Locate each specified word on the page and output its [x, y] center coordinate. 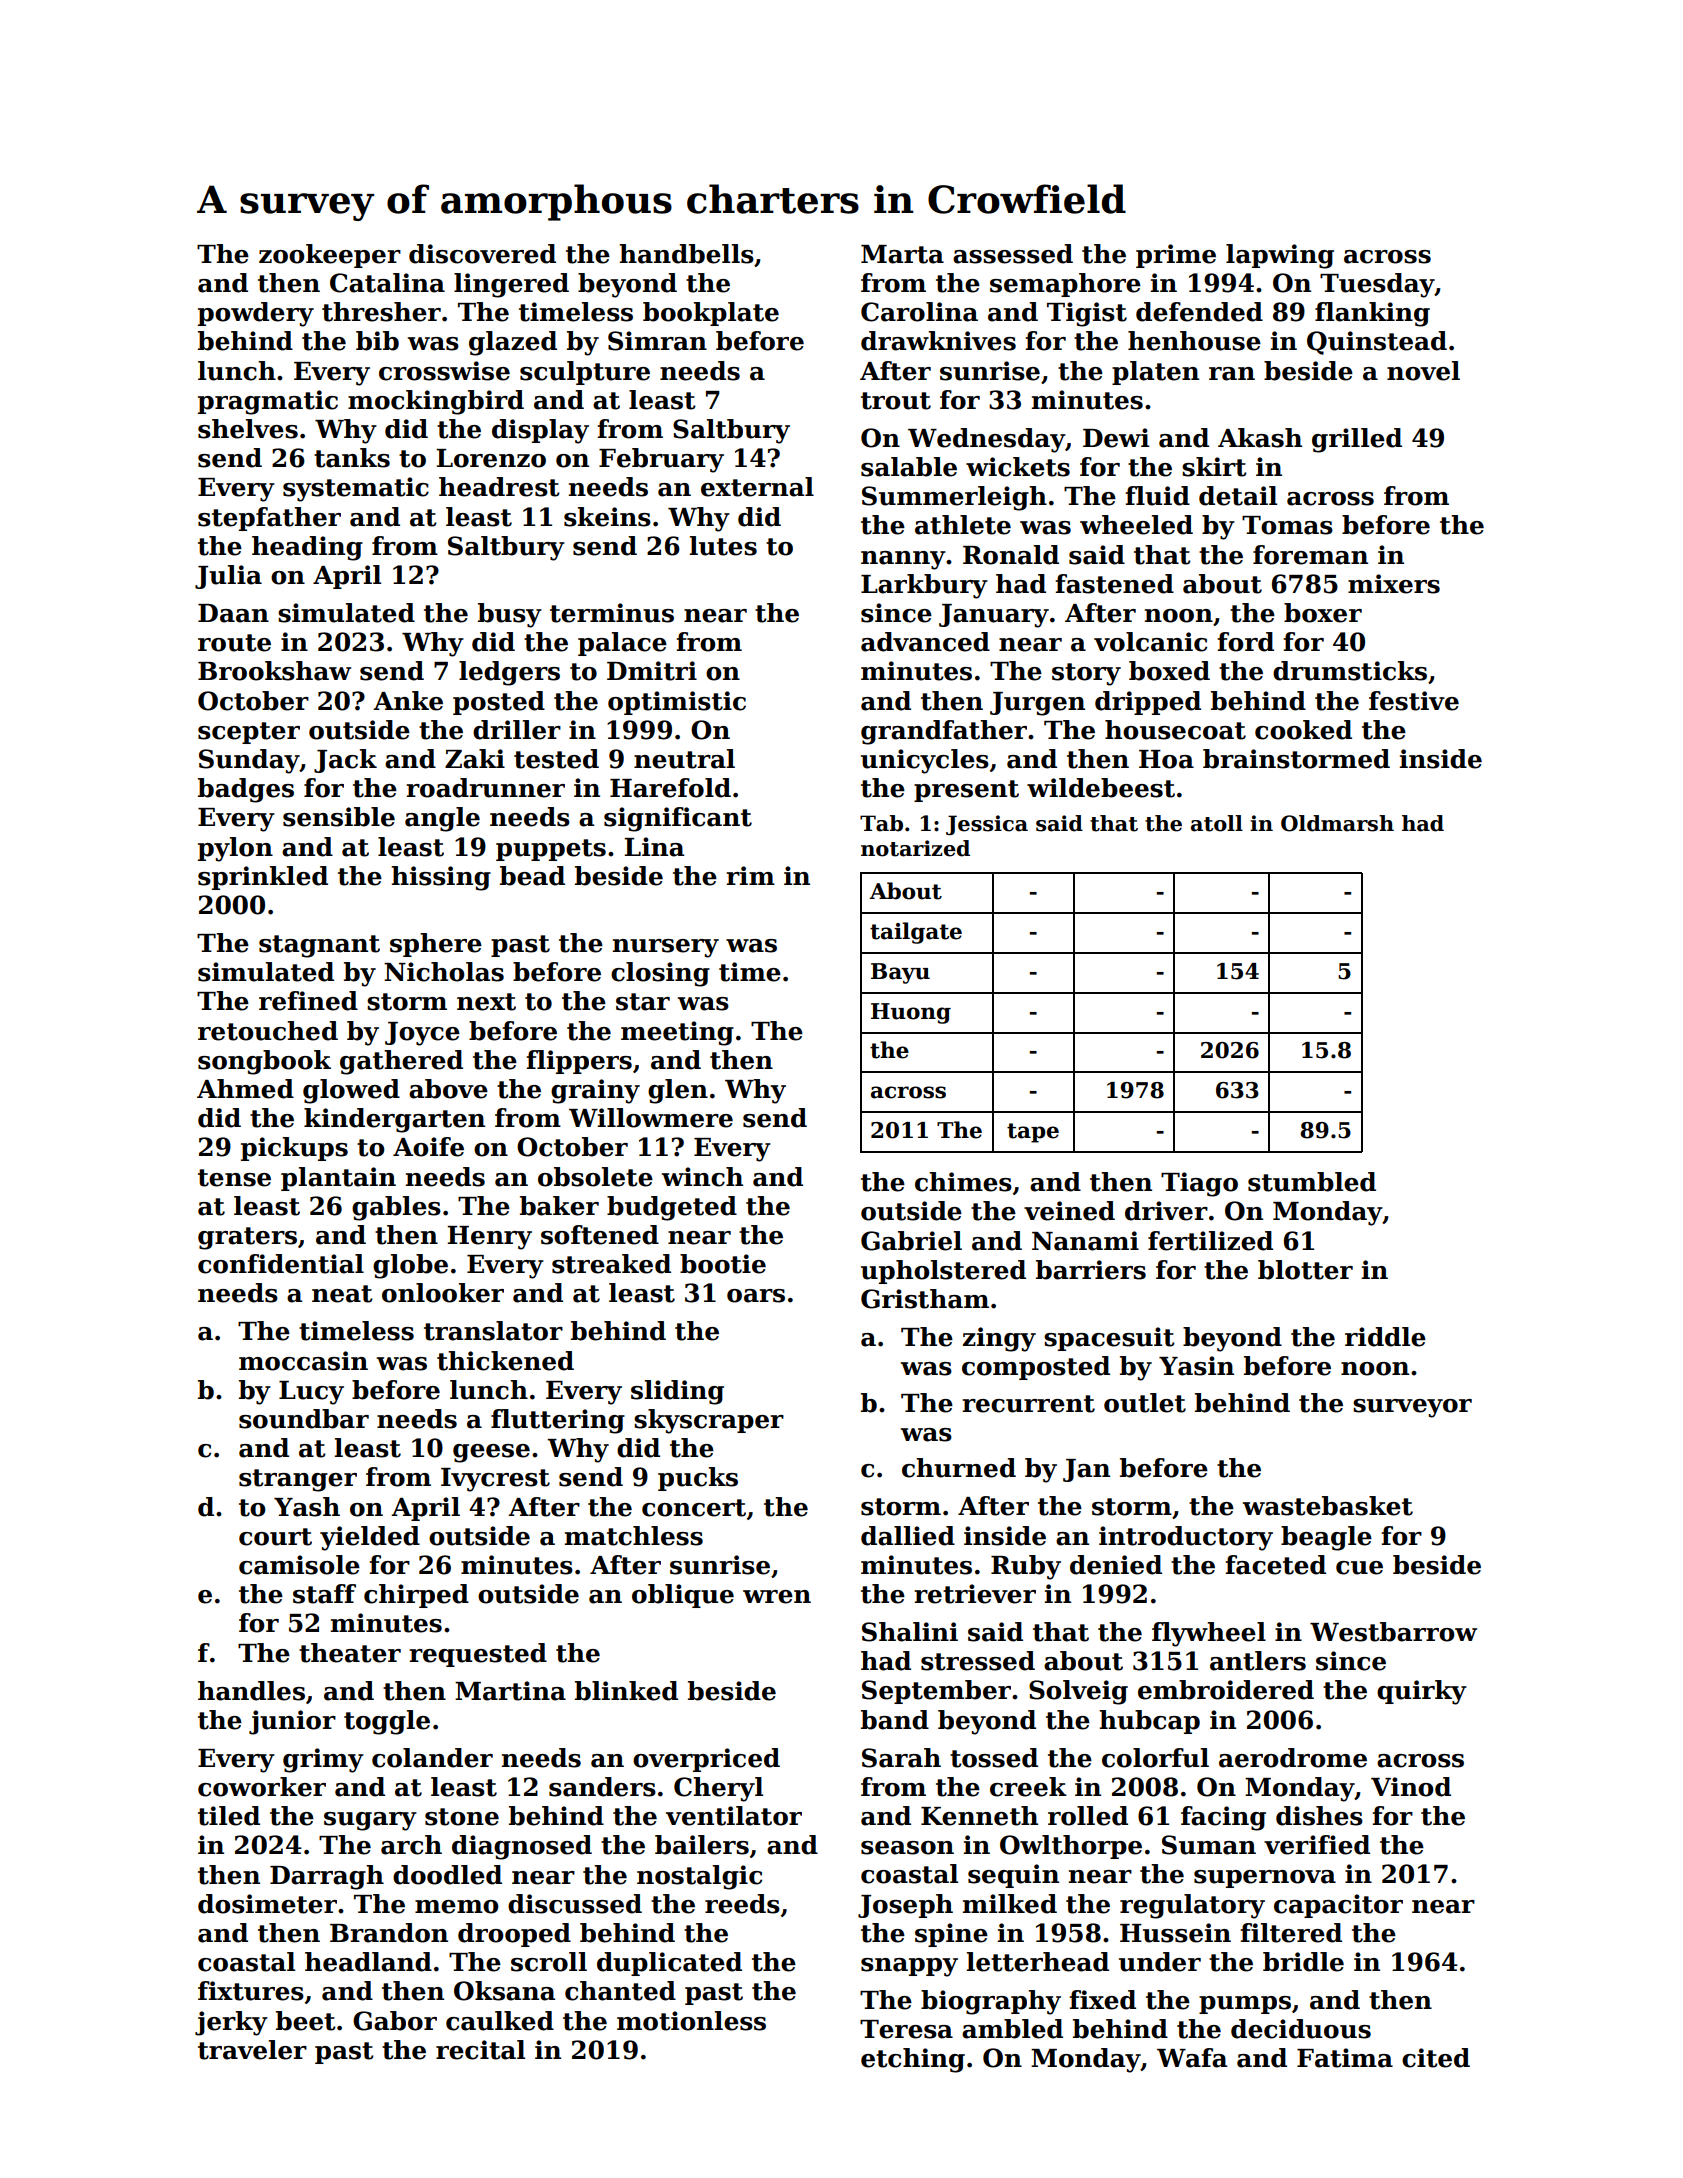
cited [1436, 2058]
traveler [252, 2050]
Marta [902, 254]
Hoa [1166, 759]
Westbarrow [1393, 1632]
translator [493, 1331]
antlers [1258, 1661]
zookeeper [330, 256]
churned [959, 1468]
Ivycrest [495, 1480]
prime [1176, 256]
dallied [908, 1536]
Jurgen [1037, 704]
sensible [339, 817]
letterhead [1038, 1962]
